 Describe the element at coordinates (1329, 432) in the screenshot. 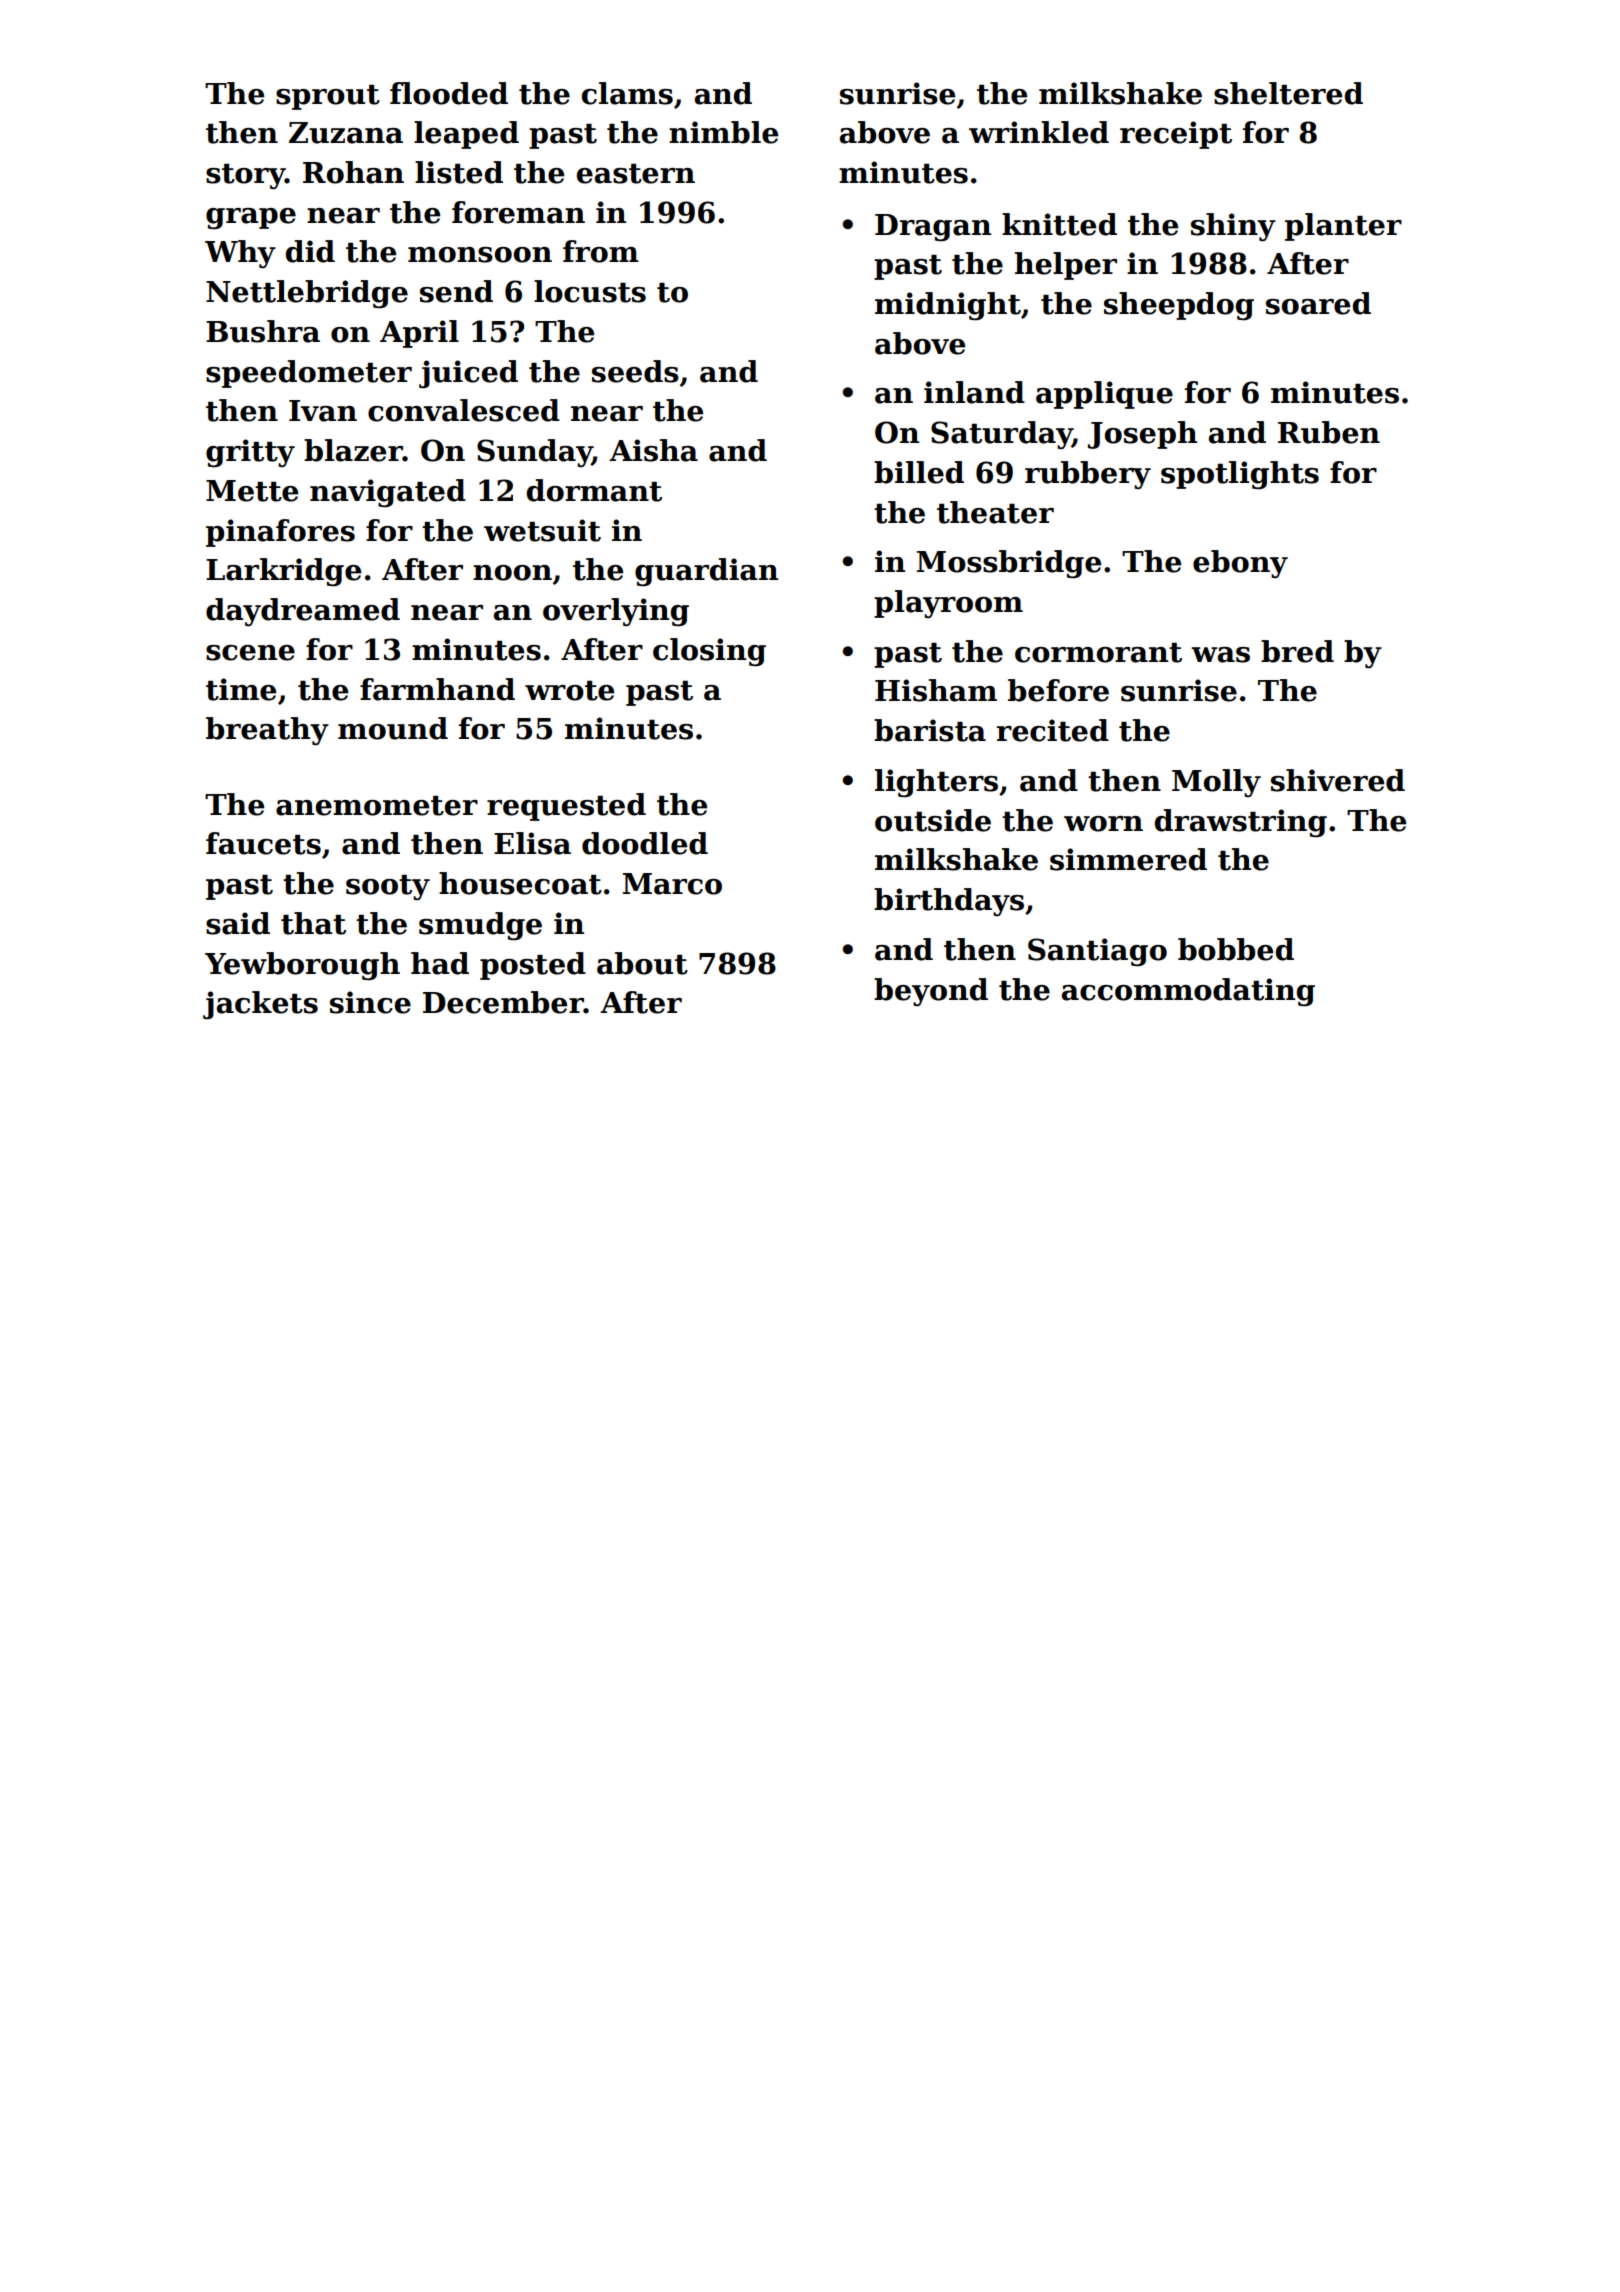

I see `Ruben` at that location.
